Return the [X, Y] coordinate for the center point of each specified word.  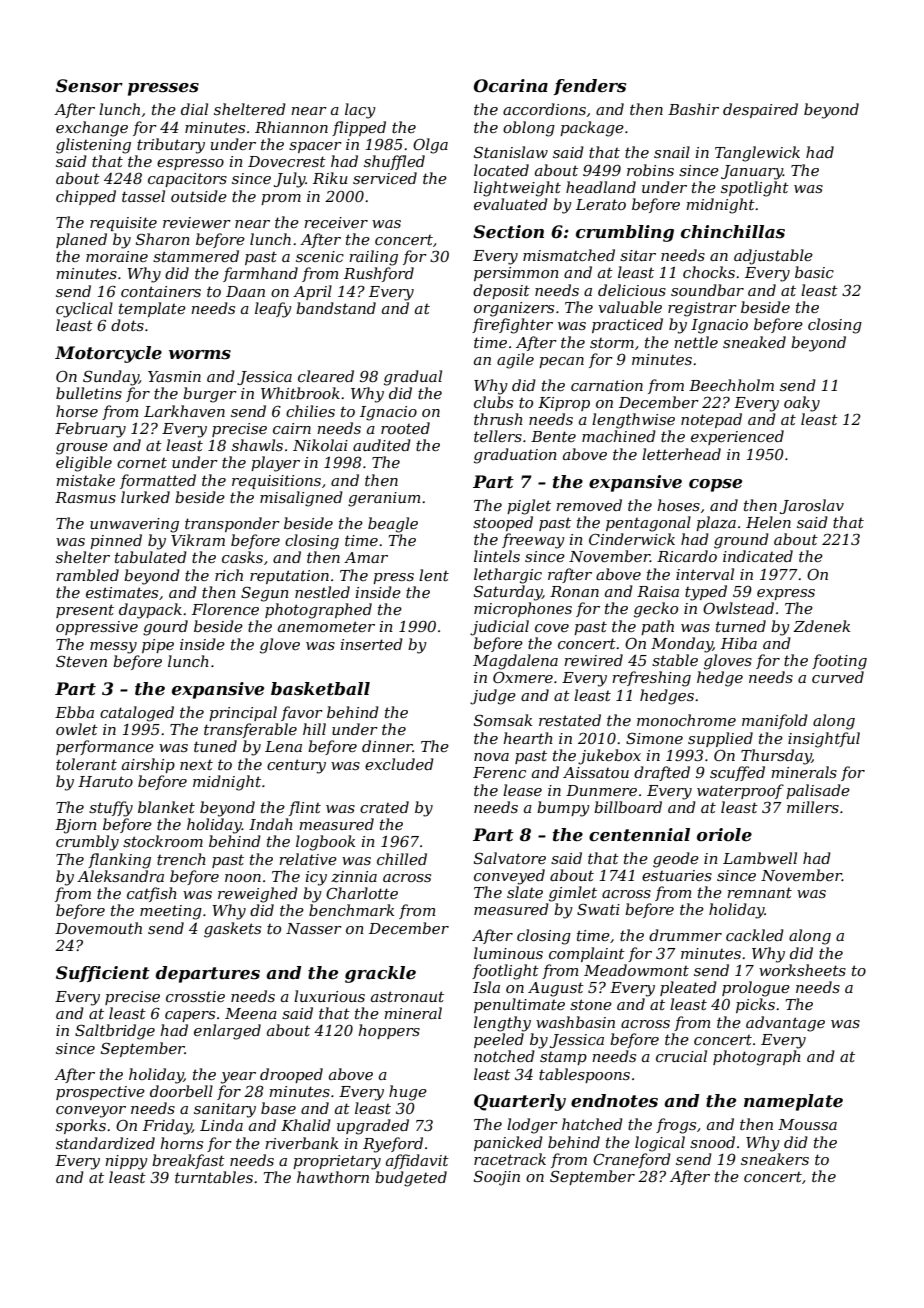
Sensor [89, 86]
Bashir [693, 109]
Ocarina [511, 86]
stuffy [111, 809]
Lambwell [760, 858]
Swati [598, 909]
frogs [676, 1126]
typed [706, 593]
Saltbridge [115, 1032]
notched [504, 1056]
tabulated [151, 557]
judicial [499, 628]
